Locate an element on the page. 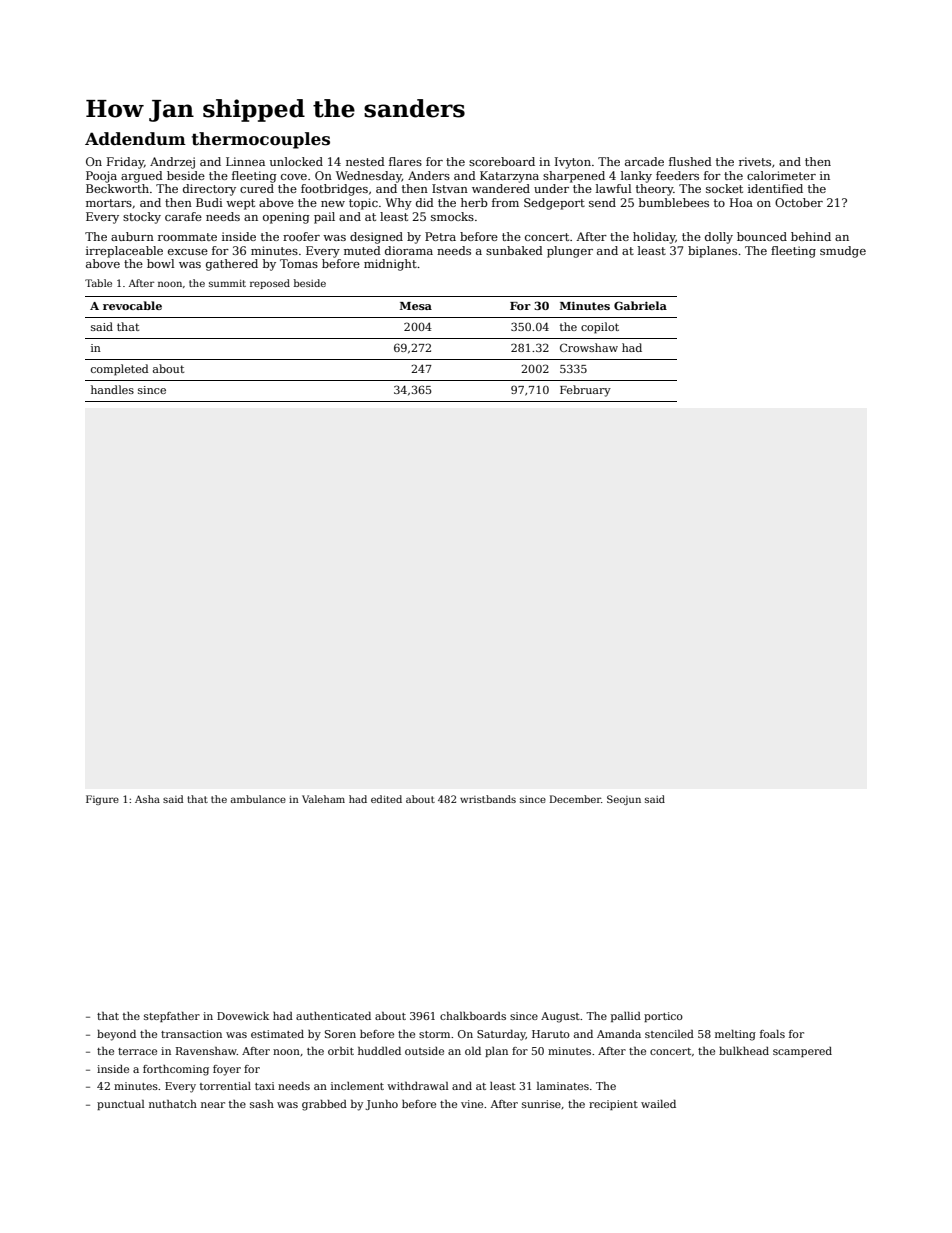 This page has width=952, height=1233. edited is located at coordinates (386, 799).
